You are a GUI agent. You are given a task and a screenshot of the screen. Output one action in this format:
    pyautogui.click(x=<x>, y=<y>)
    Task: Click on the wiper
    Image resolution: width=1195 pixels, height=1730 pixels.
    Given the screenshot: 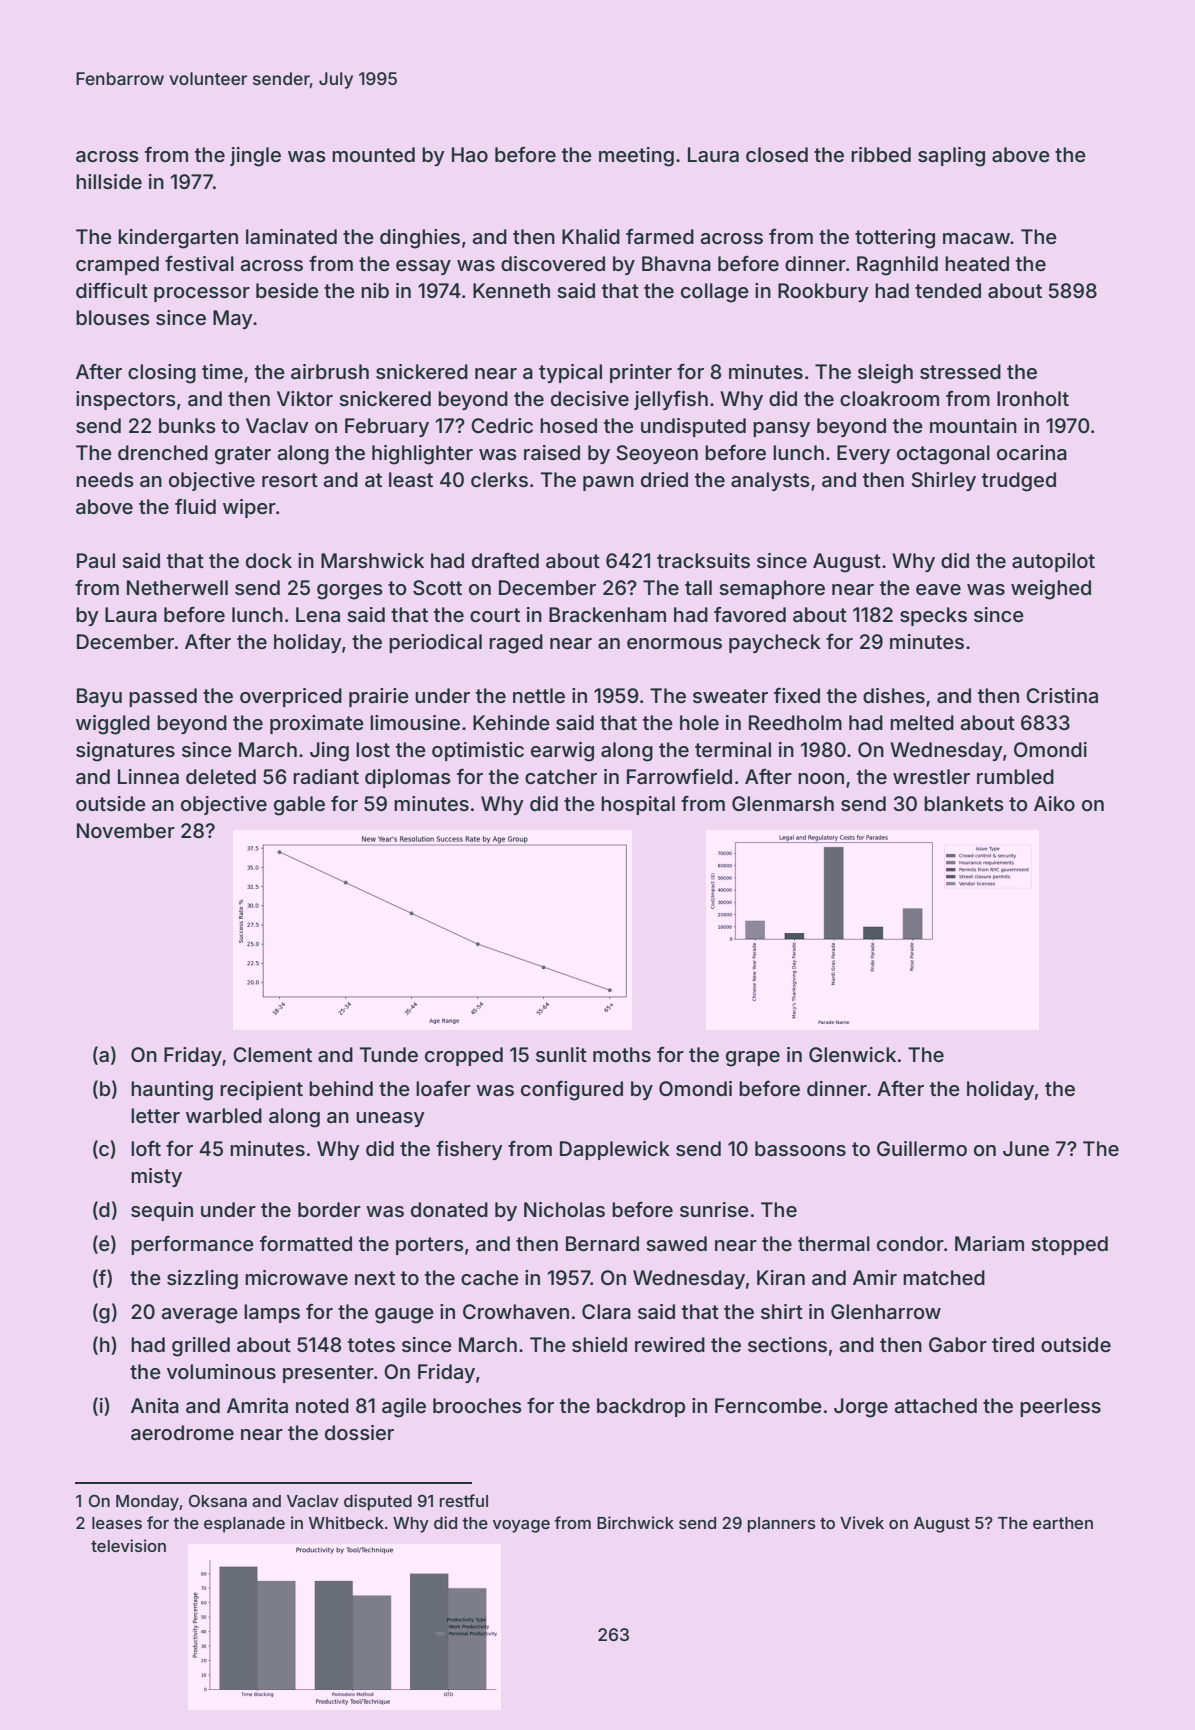 What is the action you would take?
    pyautogui.click(x=249, y=508)
